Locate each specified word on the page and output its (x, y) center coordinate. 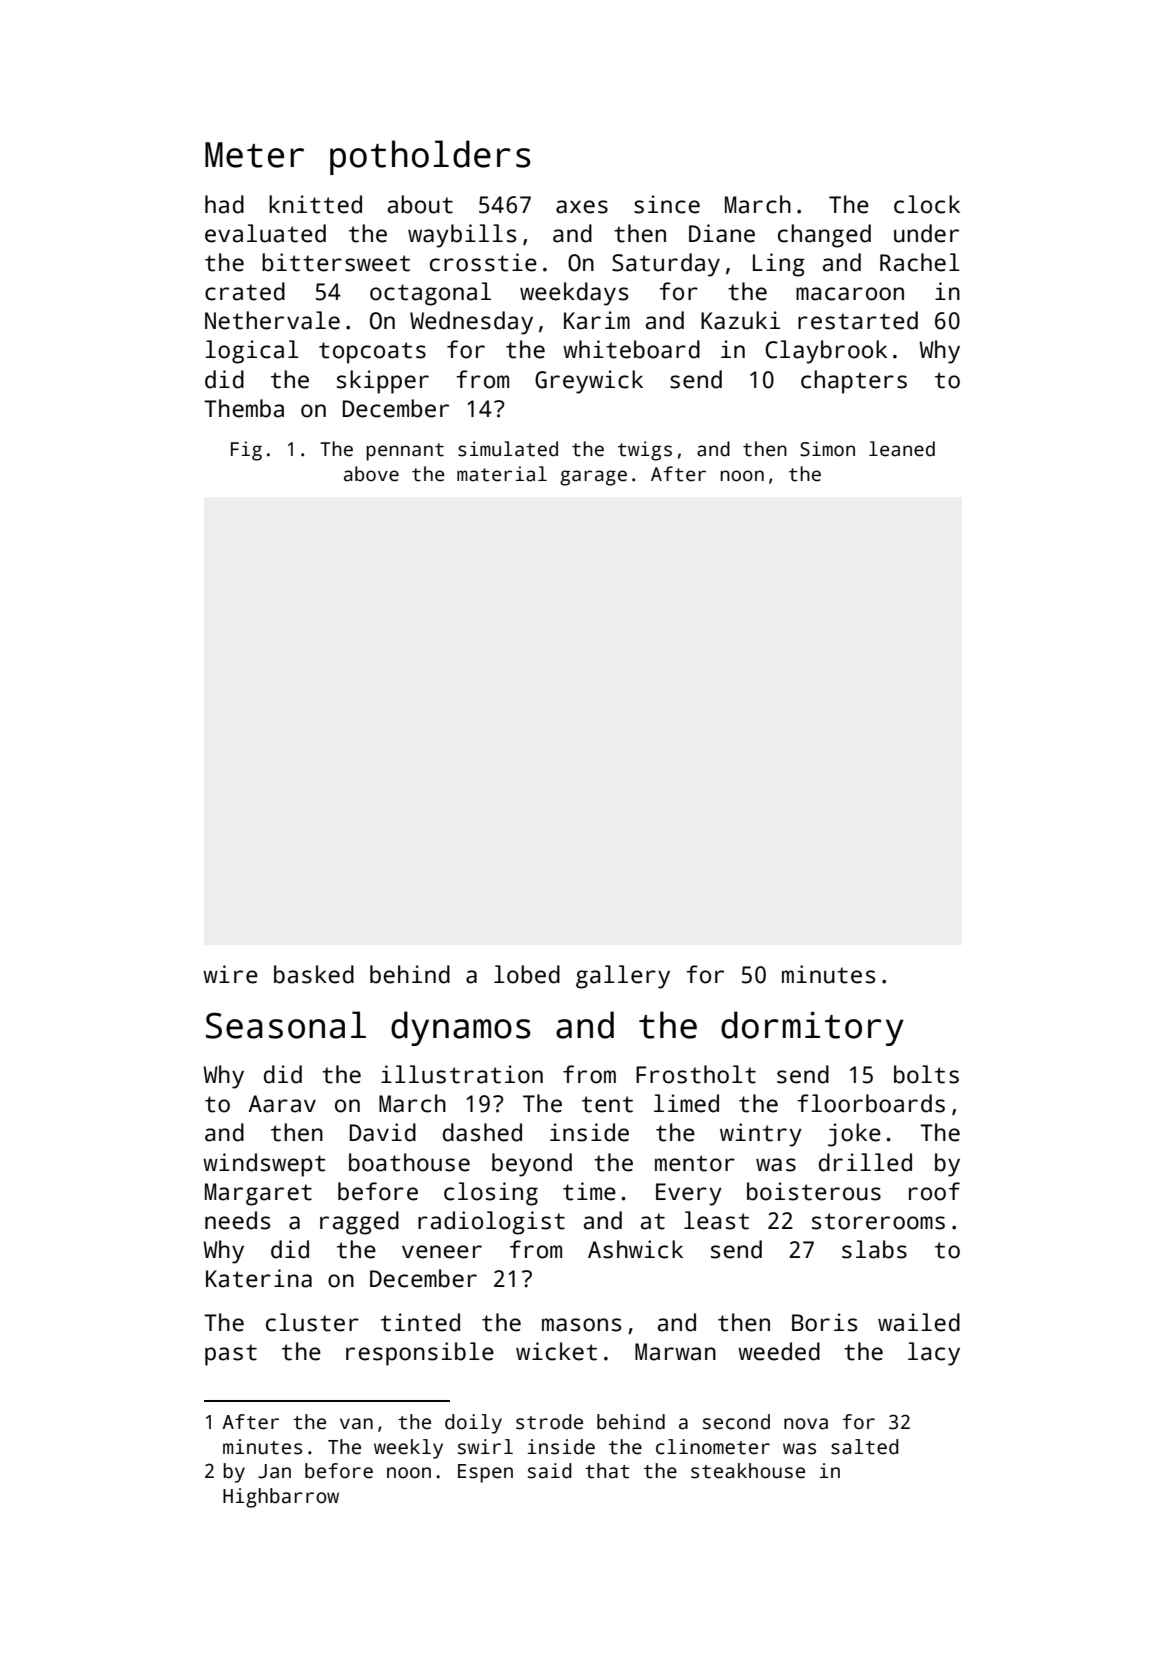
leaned (902, 449)
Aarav (282, 1104)
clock (927, 204)
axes (582, 207)
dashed (482, 1132)
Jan (274, 1471)
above (371, 474)
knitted (315, 204)
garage (593, 478)
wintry (761, 1135)
